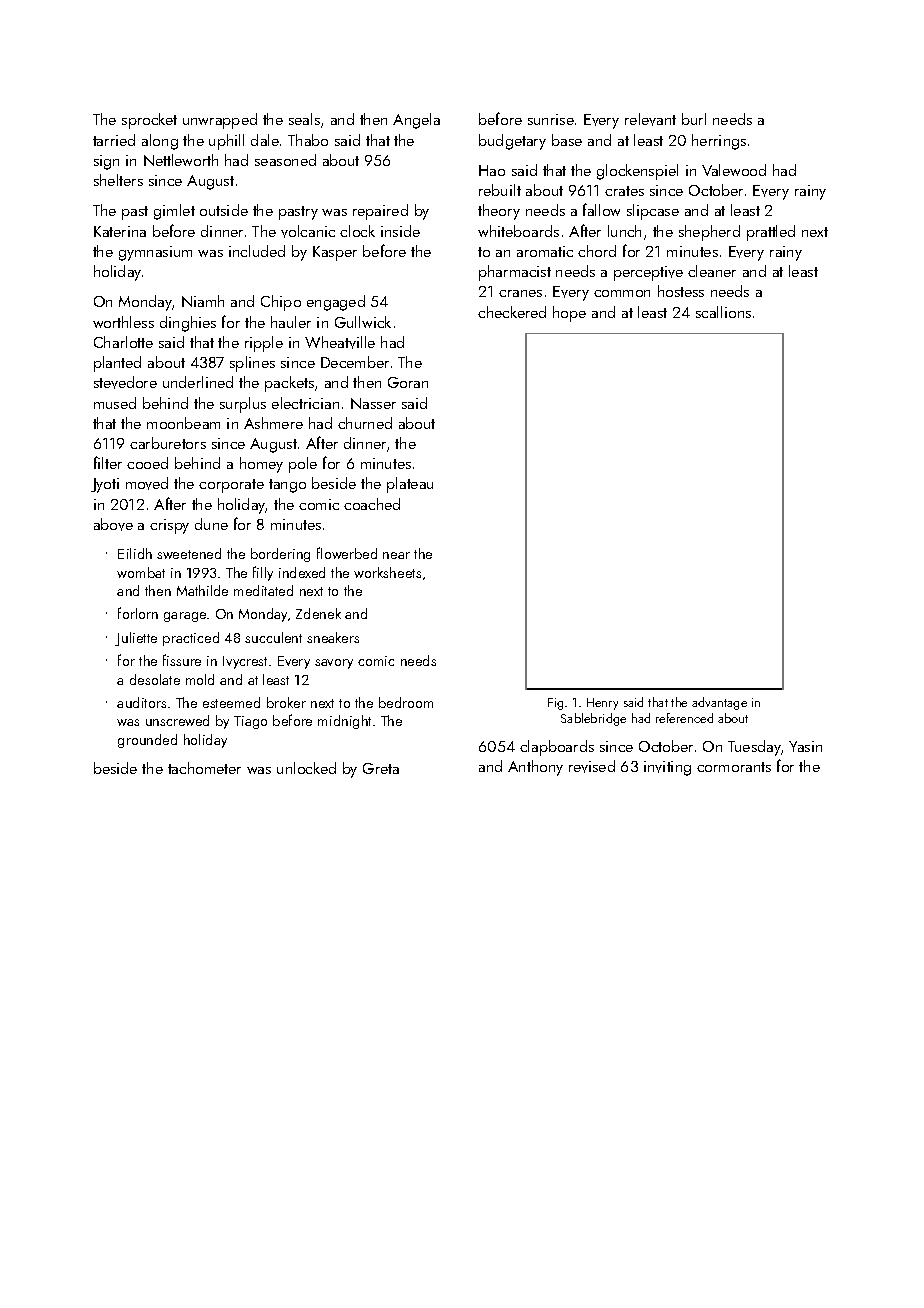  Describe the element at coordinates (723, 312) in the image. I see `scallions` at that location.
